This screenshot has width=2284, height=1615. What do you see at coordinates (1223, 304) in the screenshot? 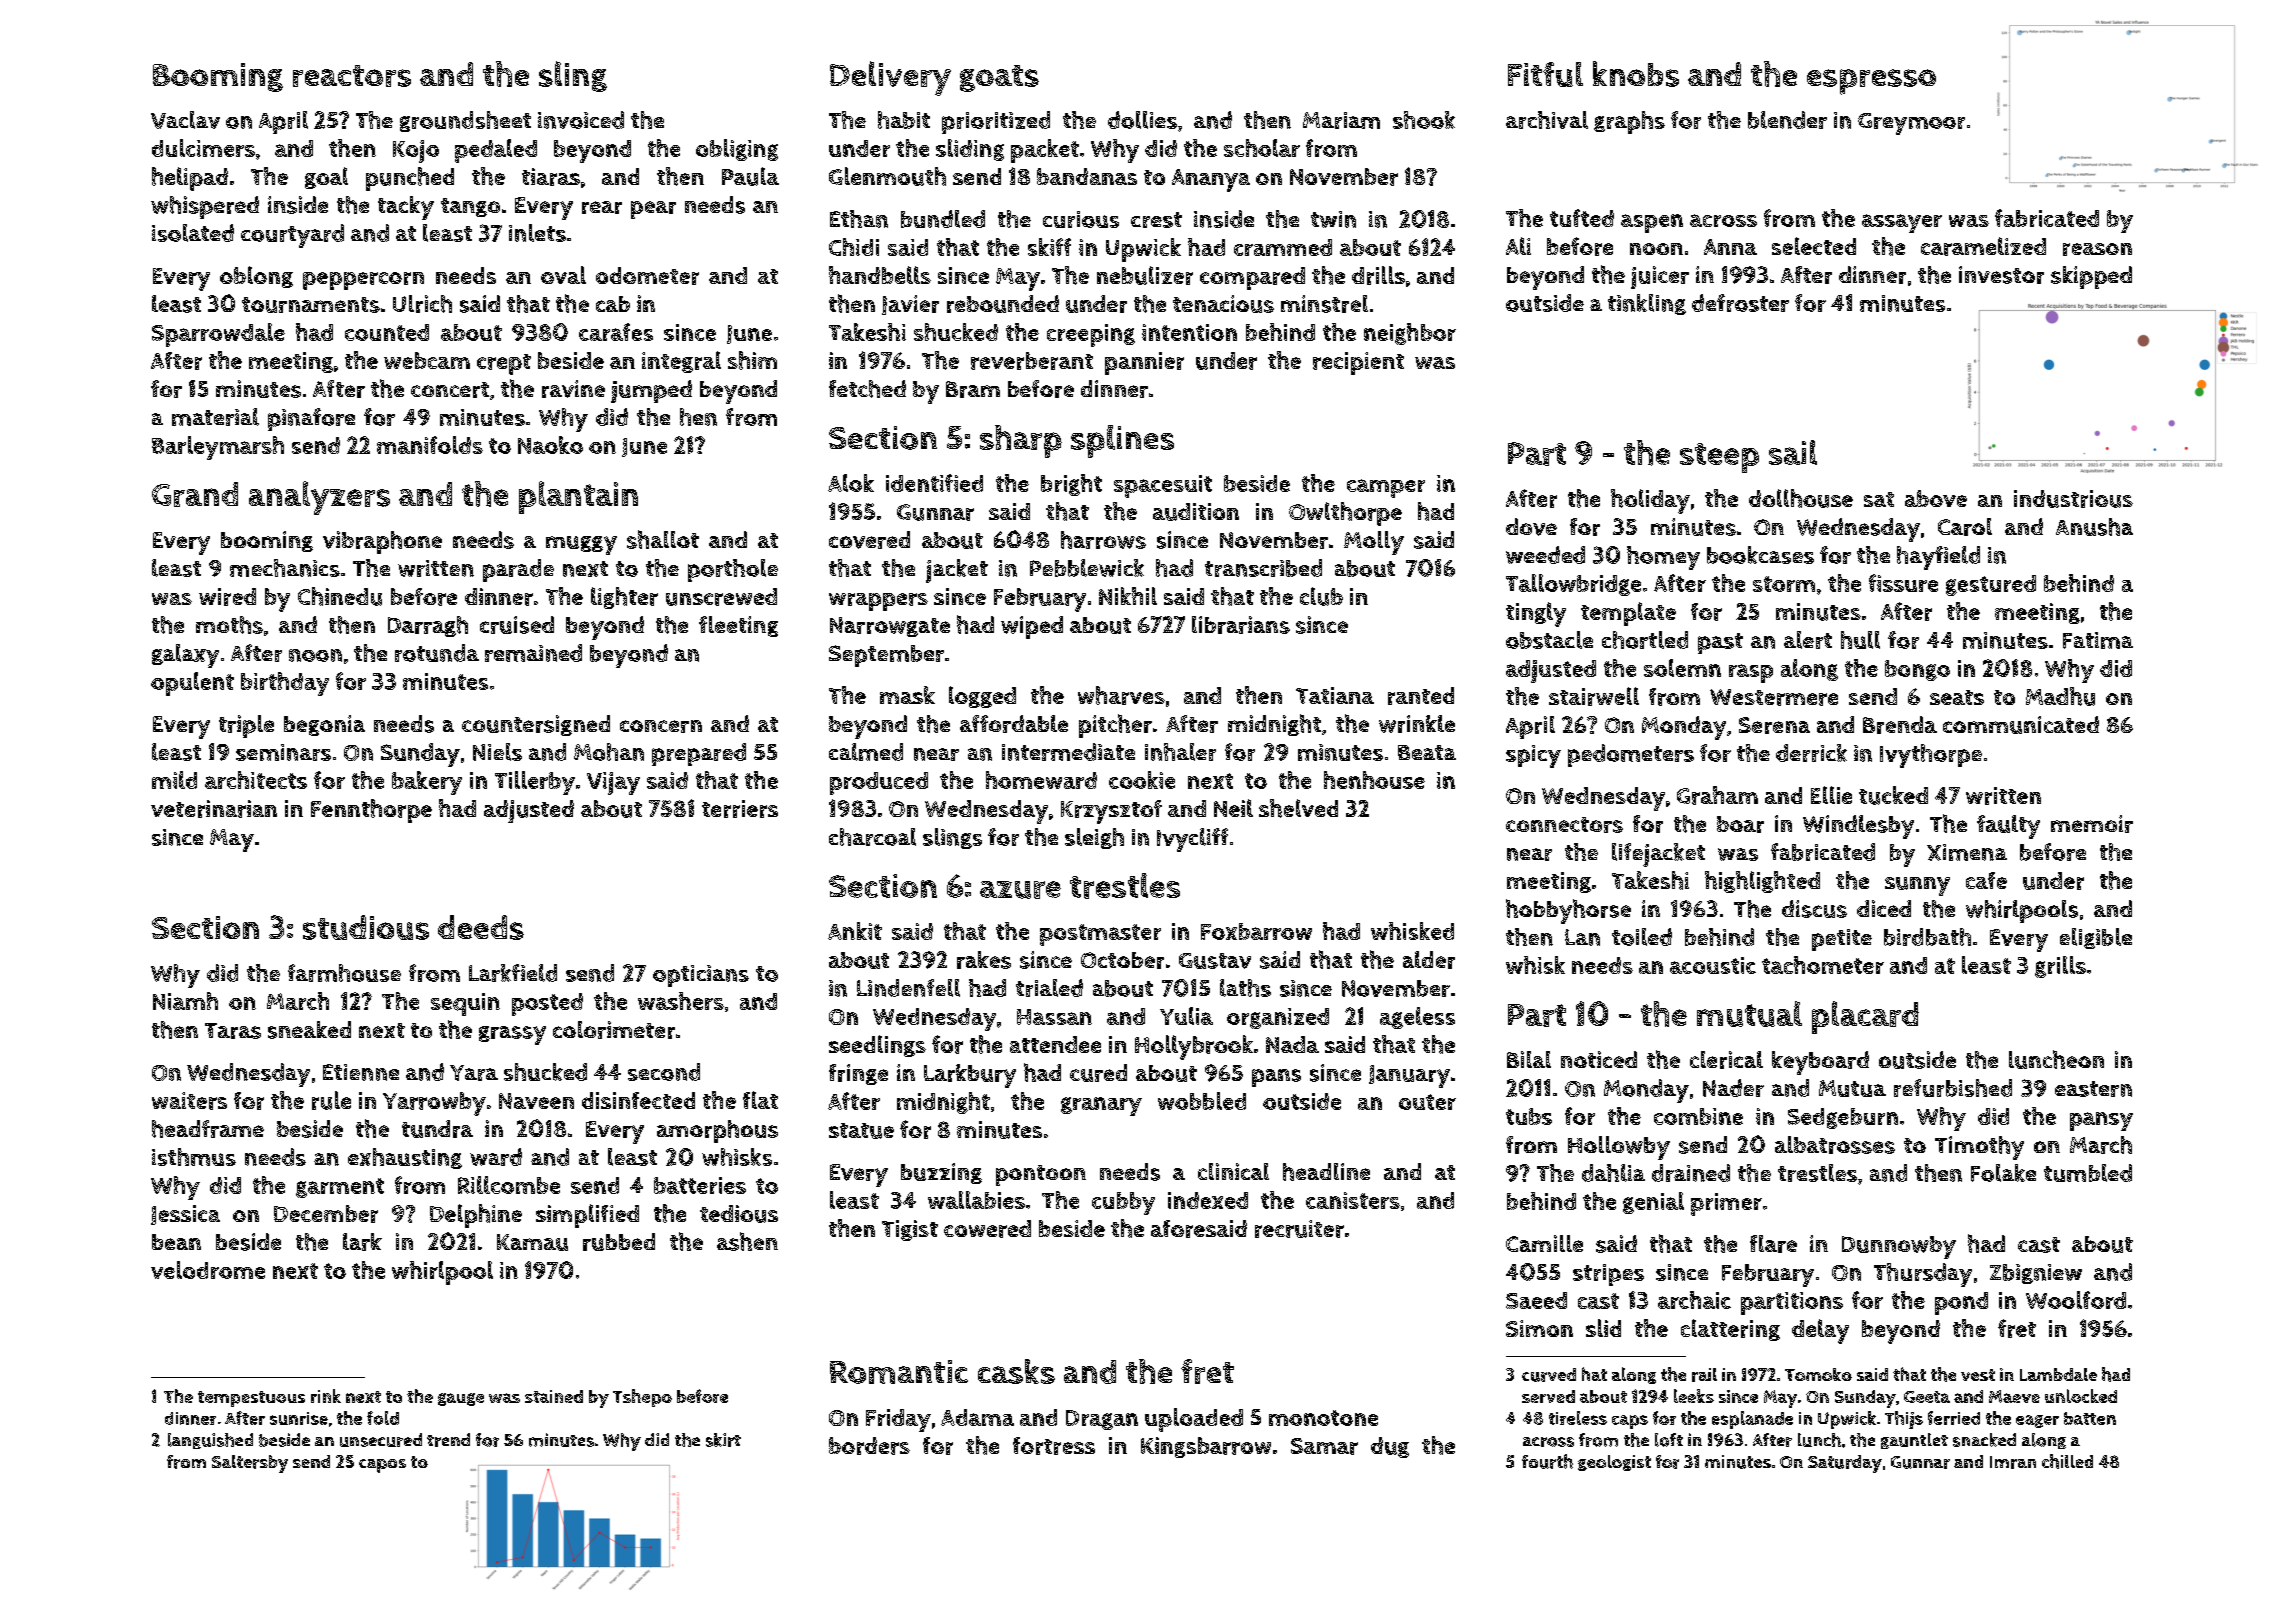
I see `tenacious` at bounding box center [1223, 304].
